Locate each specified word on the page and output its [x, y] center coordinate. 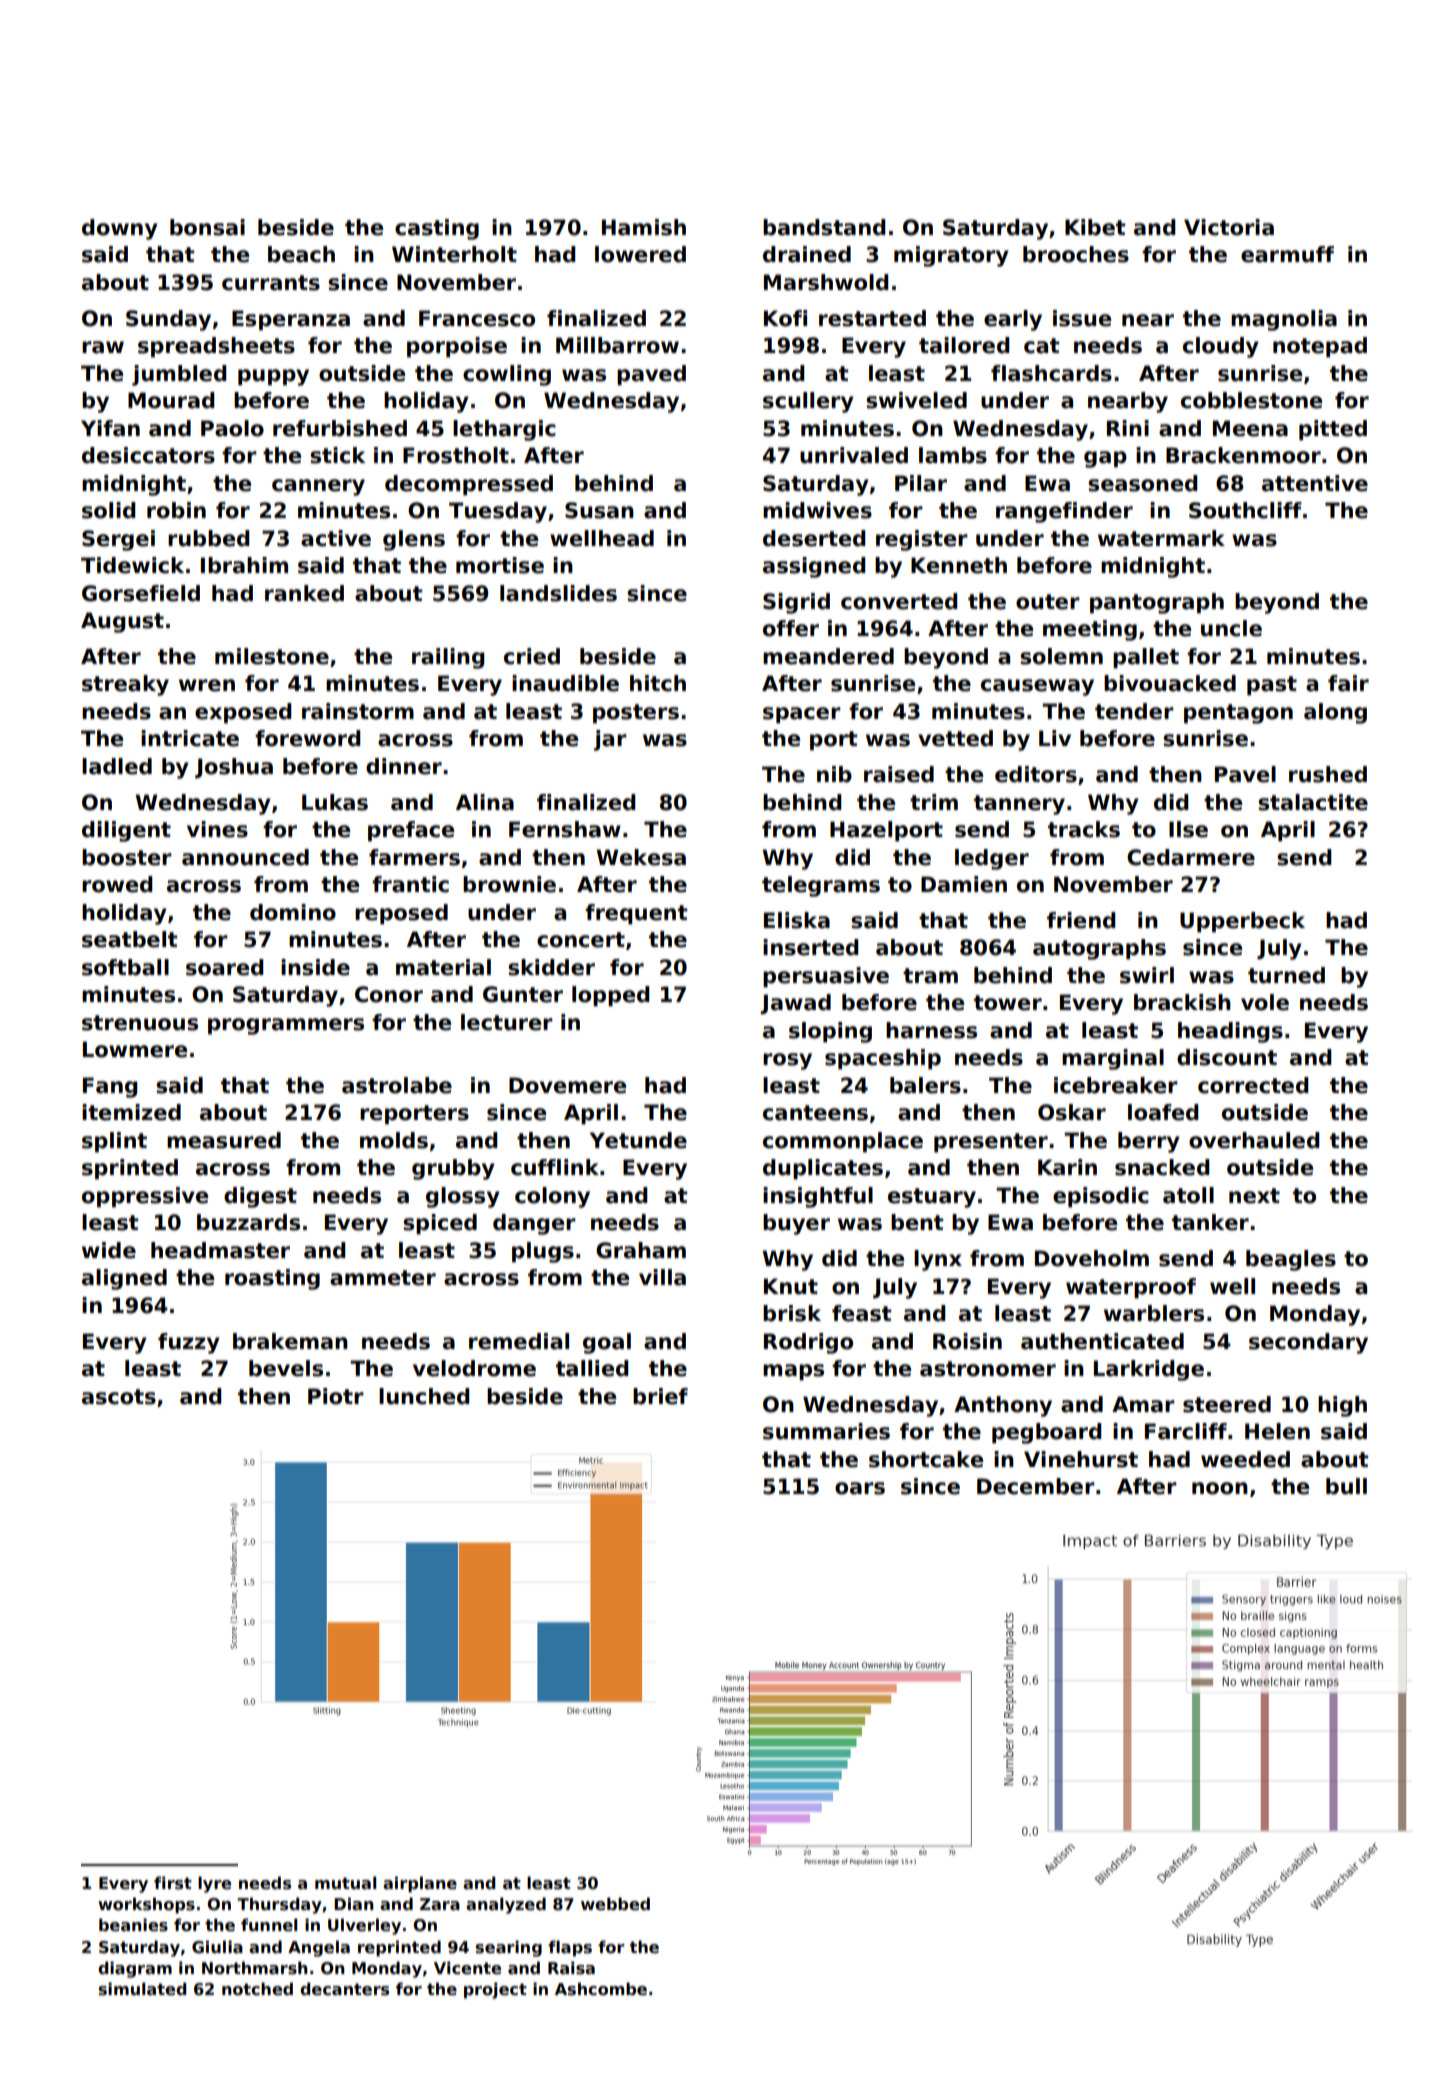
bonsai [207, 227]
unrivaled [854, 455]
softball [125, 967]
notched [257, 1989]
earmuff [1287, 254]
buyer [796, 1224]
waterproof [1131, 1288]
